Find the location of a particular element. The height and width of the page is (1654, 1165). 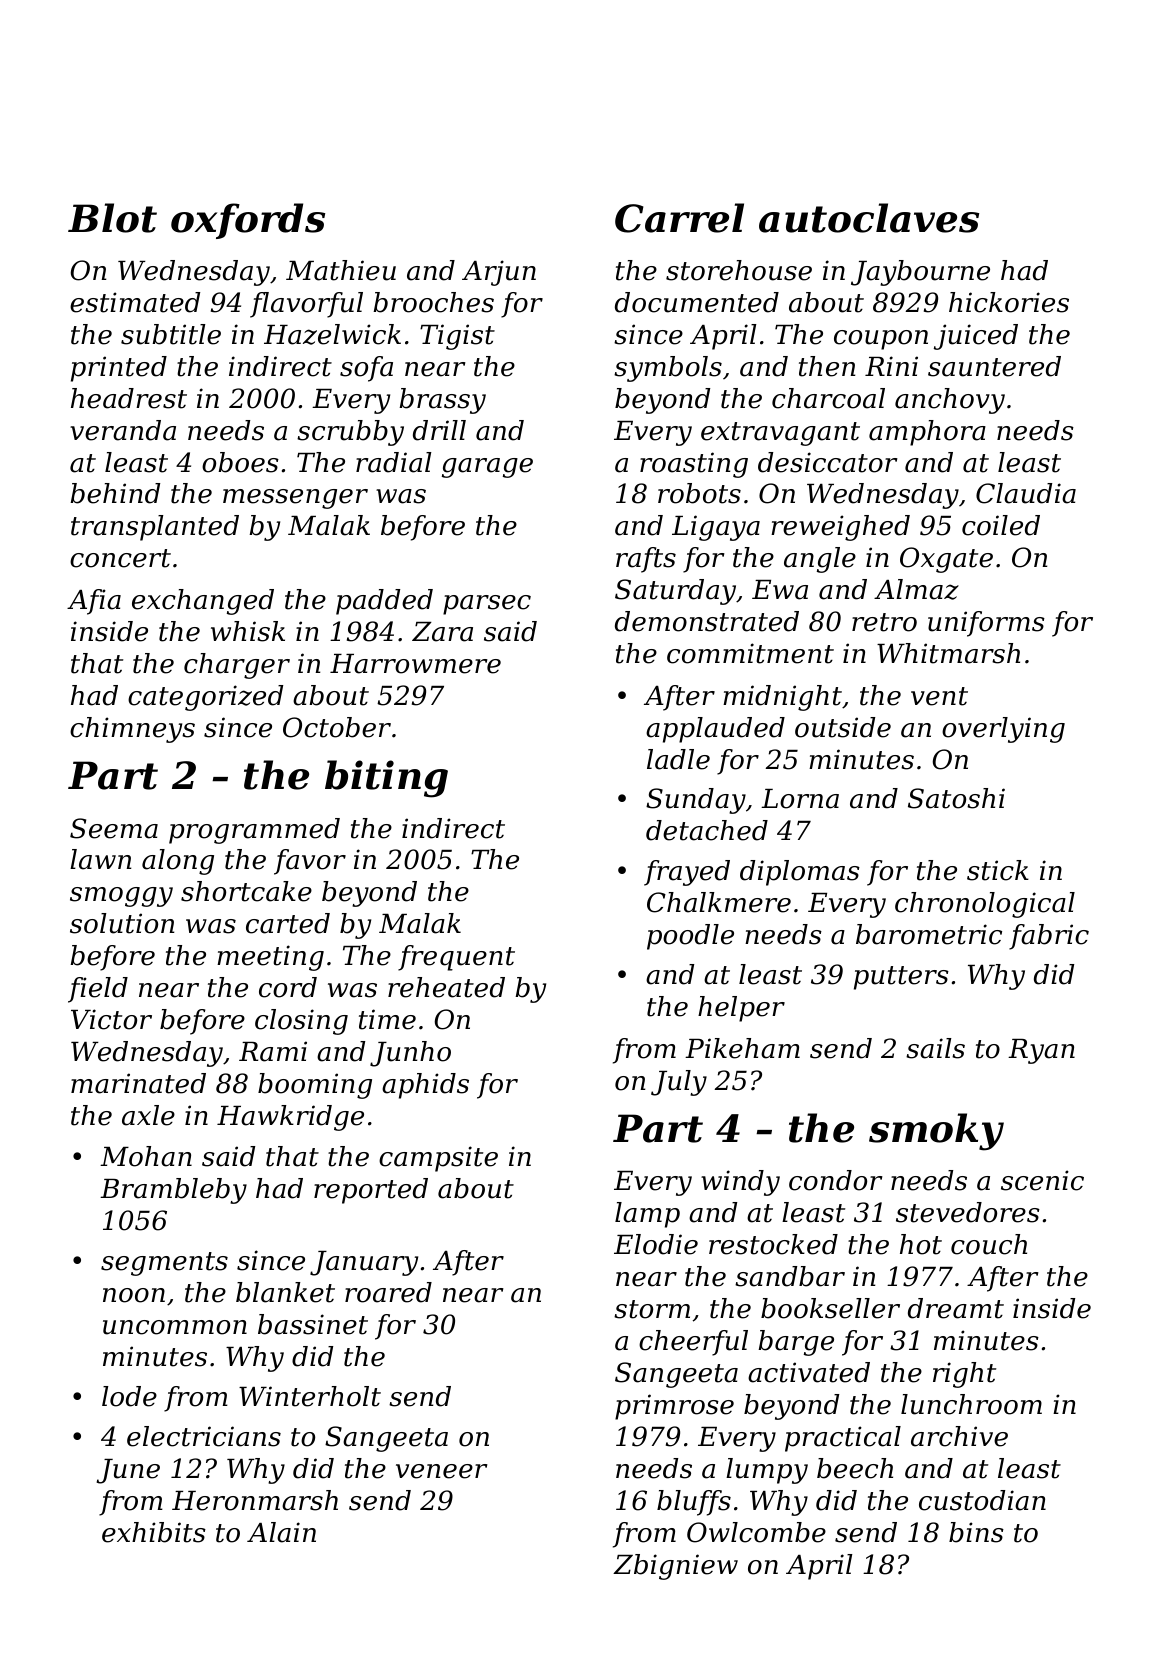

Ryan is located at coordinates (1041, 1051).
